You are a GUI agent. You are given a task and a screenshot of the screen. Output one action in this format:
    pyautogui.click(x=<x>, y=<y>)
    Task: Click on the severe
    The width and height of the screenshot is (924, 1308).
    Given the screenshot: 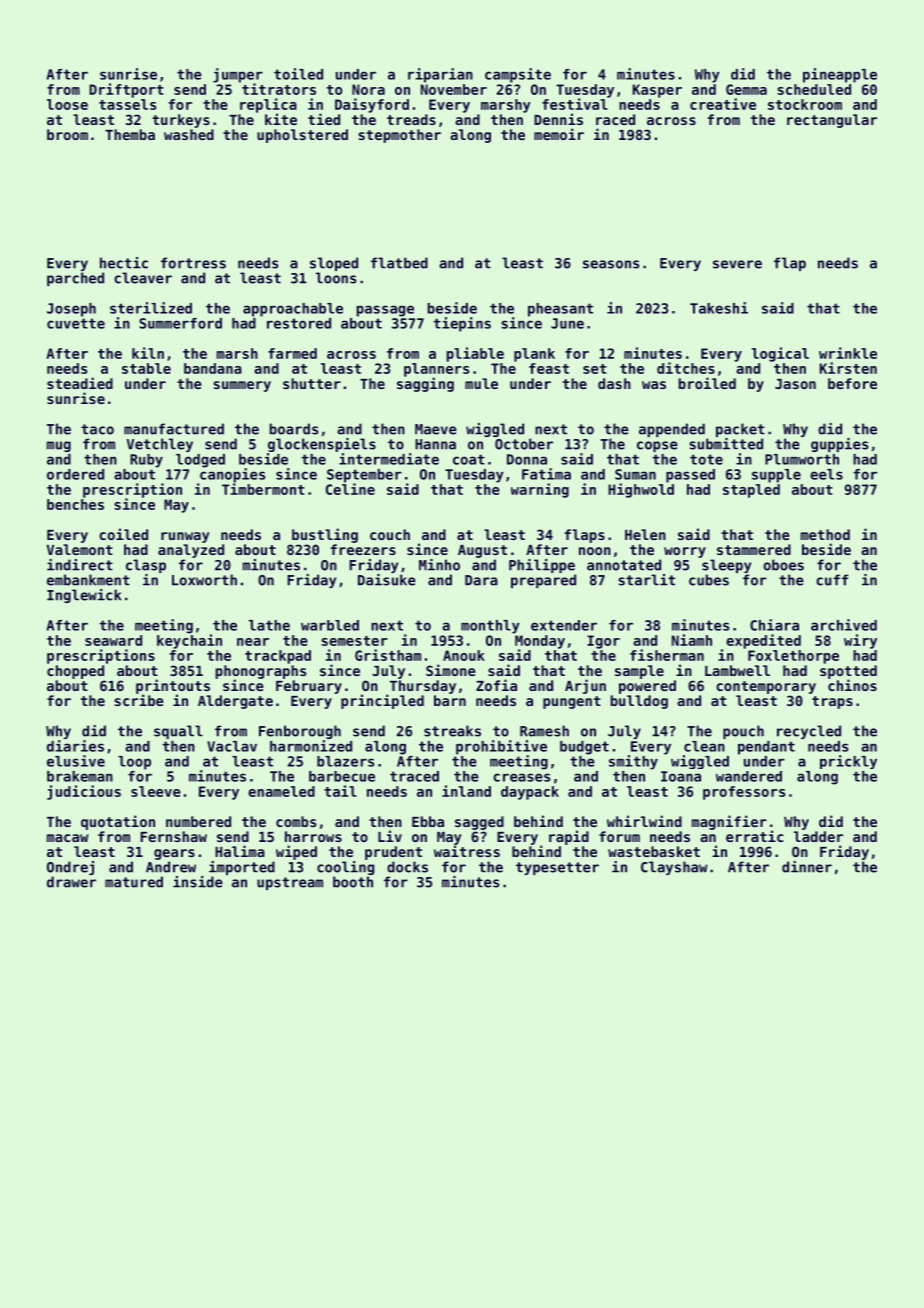 What is the action you would take?
    pyautogui.click(x=737, y=264)
